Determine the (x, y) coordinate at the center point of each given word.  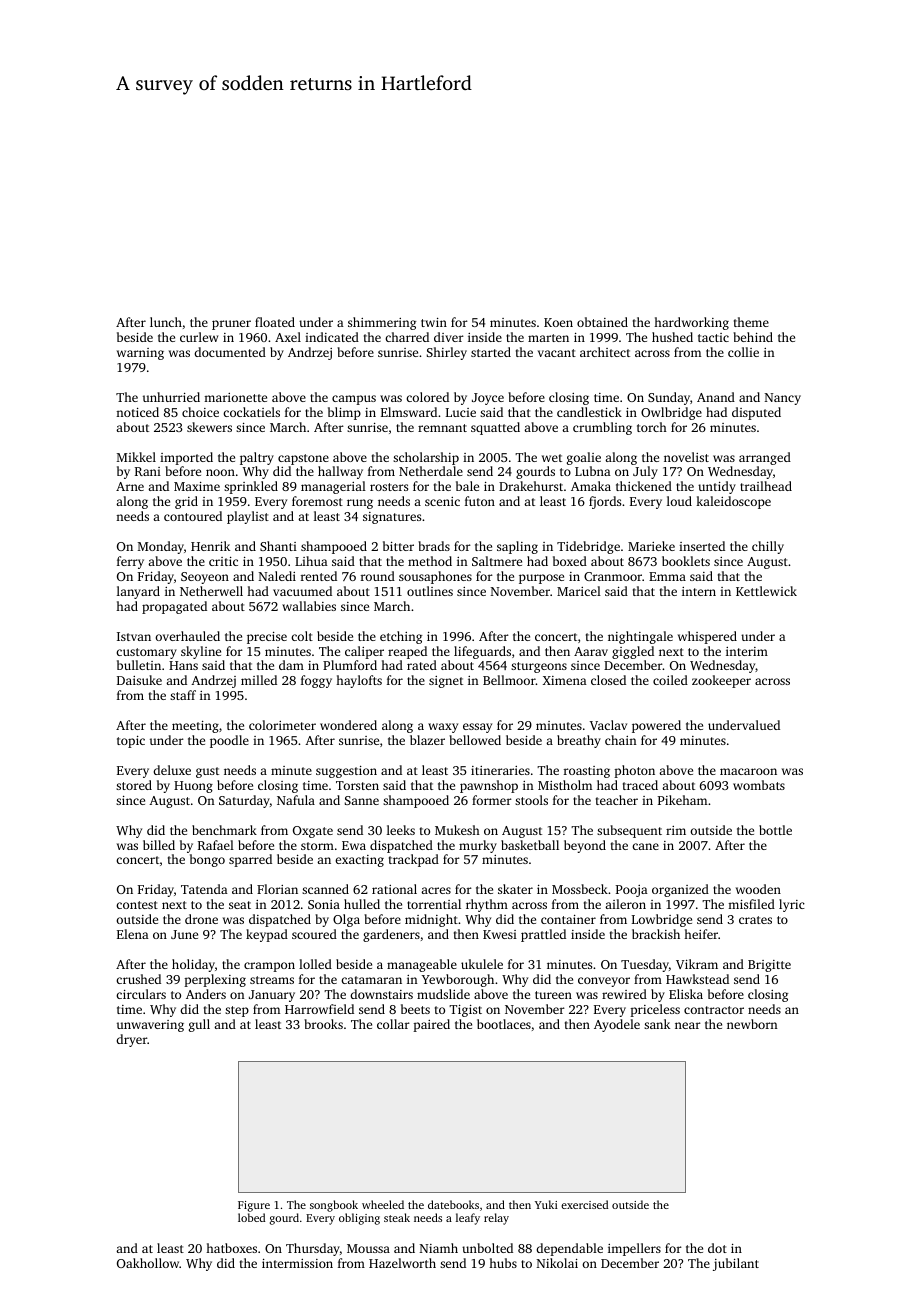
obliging (359, 1219)
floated (275, 322)
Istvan (134, 636)
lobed (251, 1217)
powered (656, 726)
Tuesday (645, 965)
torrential (434, 904)
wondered (348, 725)
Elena (133, 934)
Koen (558, 322)
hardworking (691, 323)
